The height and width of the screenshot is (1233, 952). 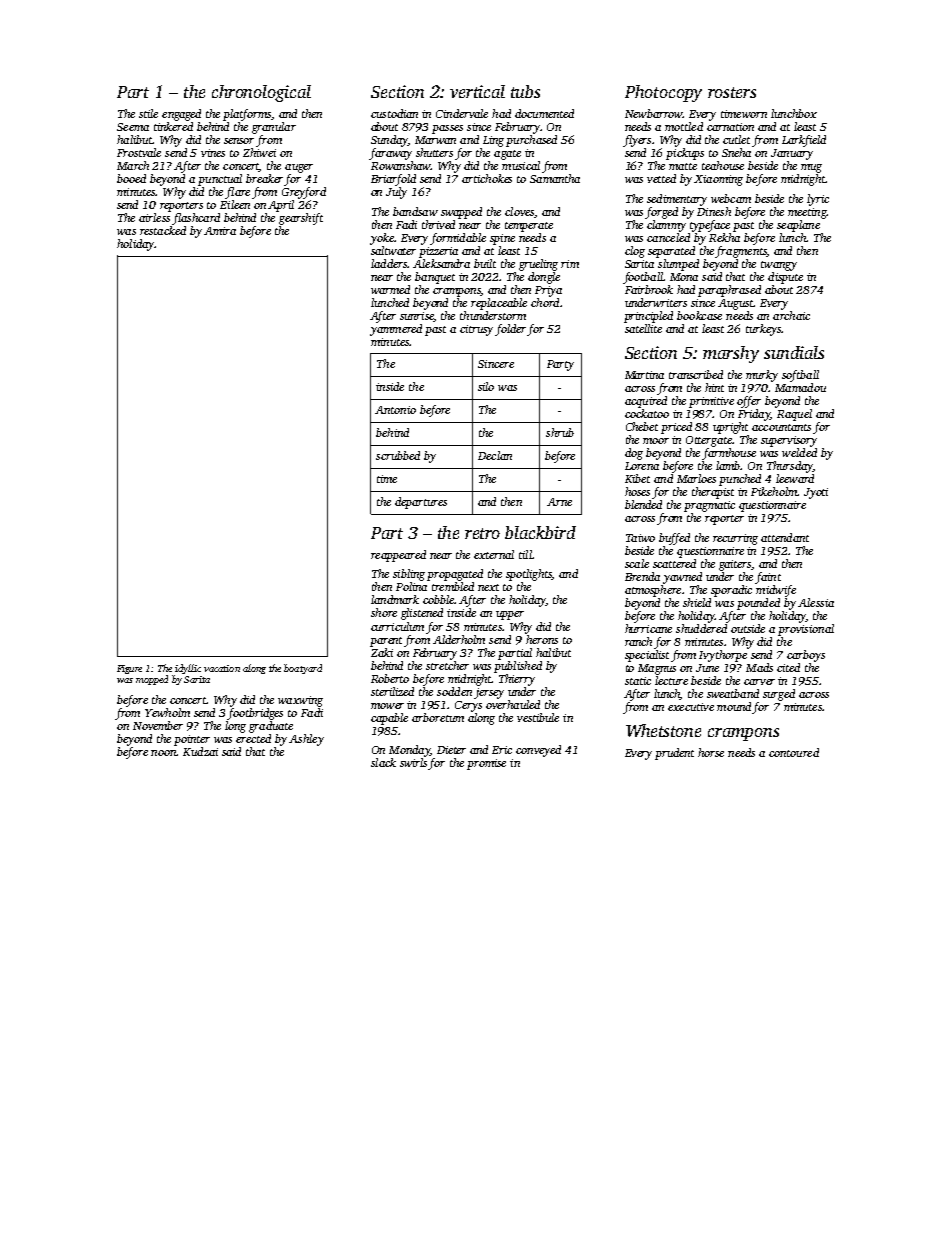 What do you see at coordinates (163, 230) in the screenshot?
I see `restacked` at bounding box center [163, 230].
